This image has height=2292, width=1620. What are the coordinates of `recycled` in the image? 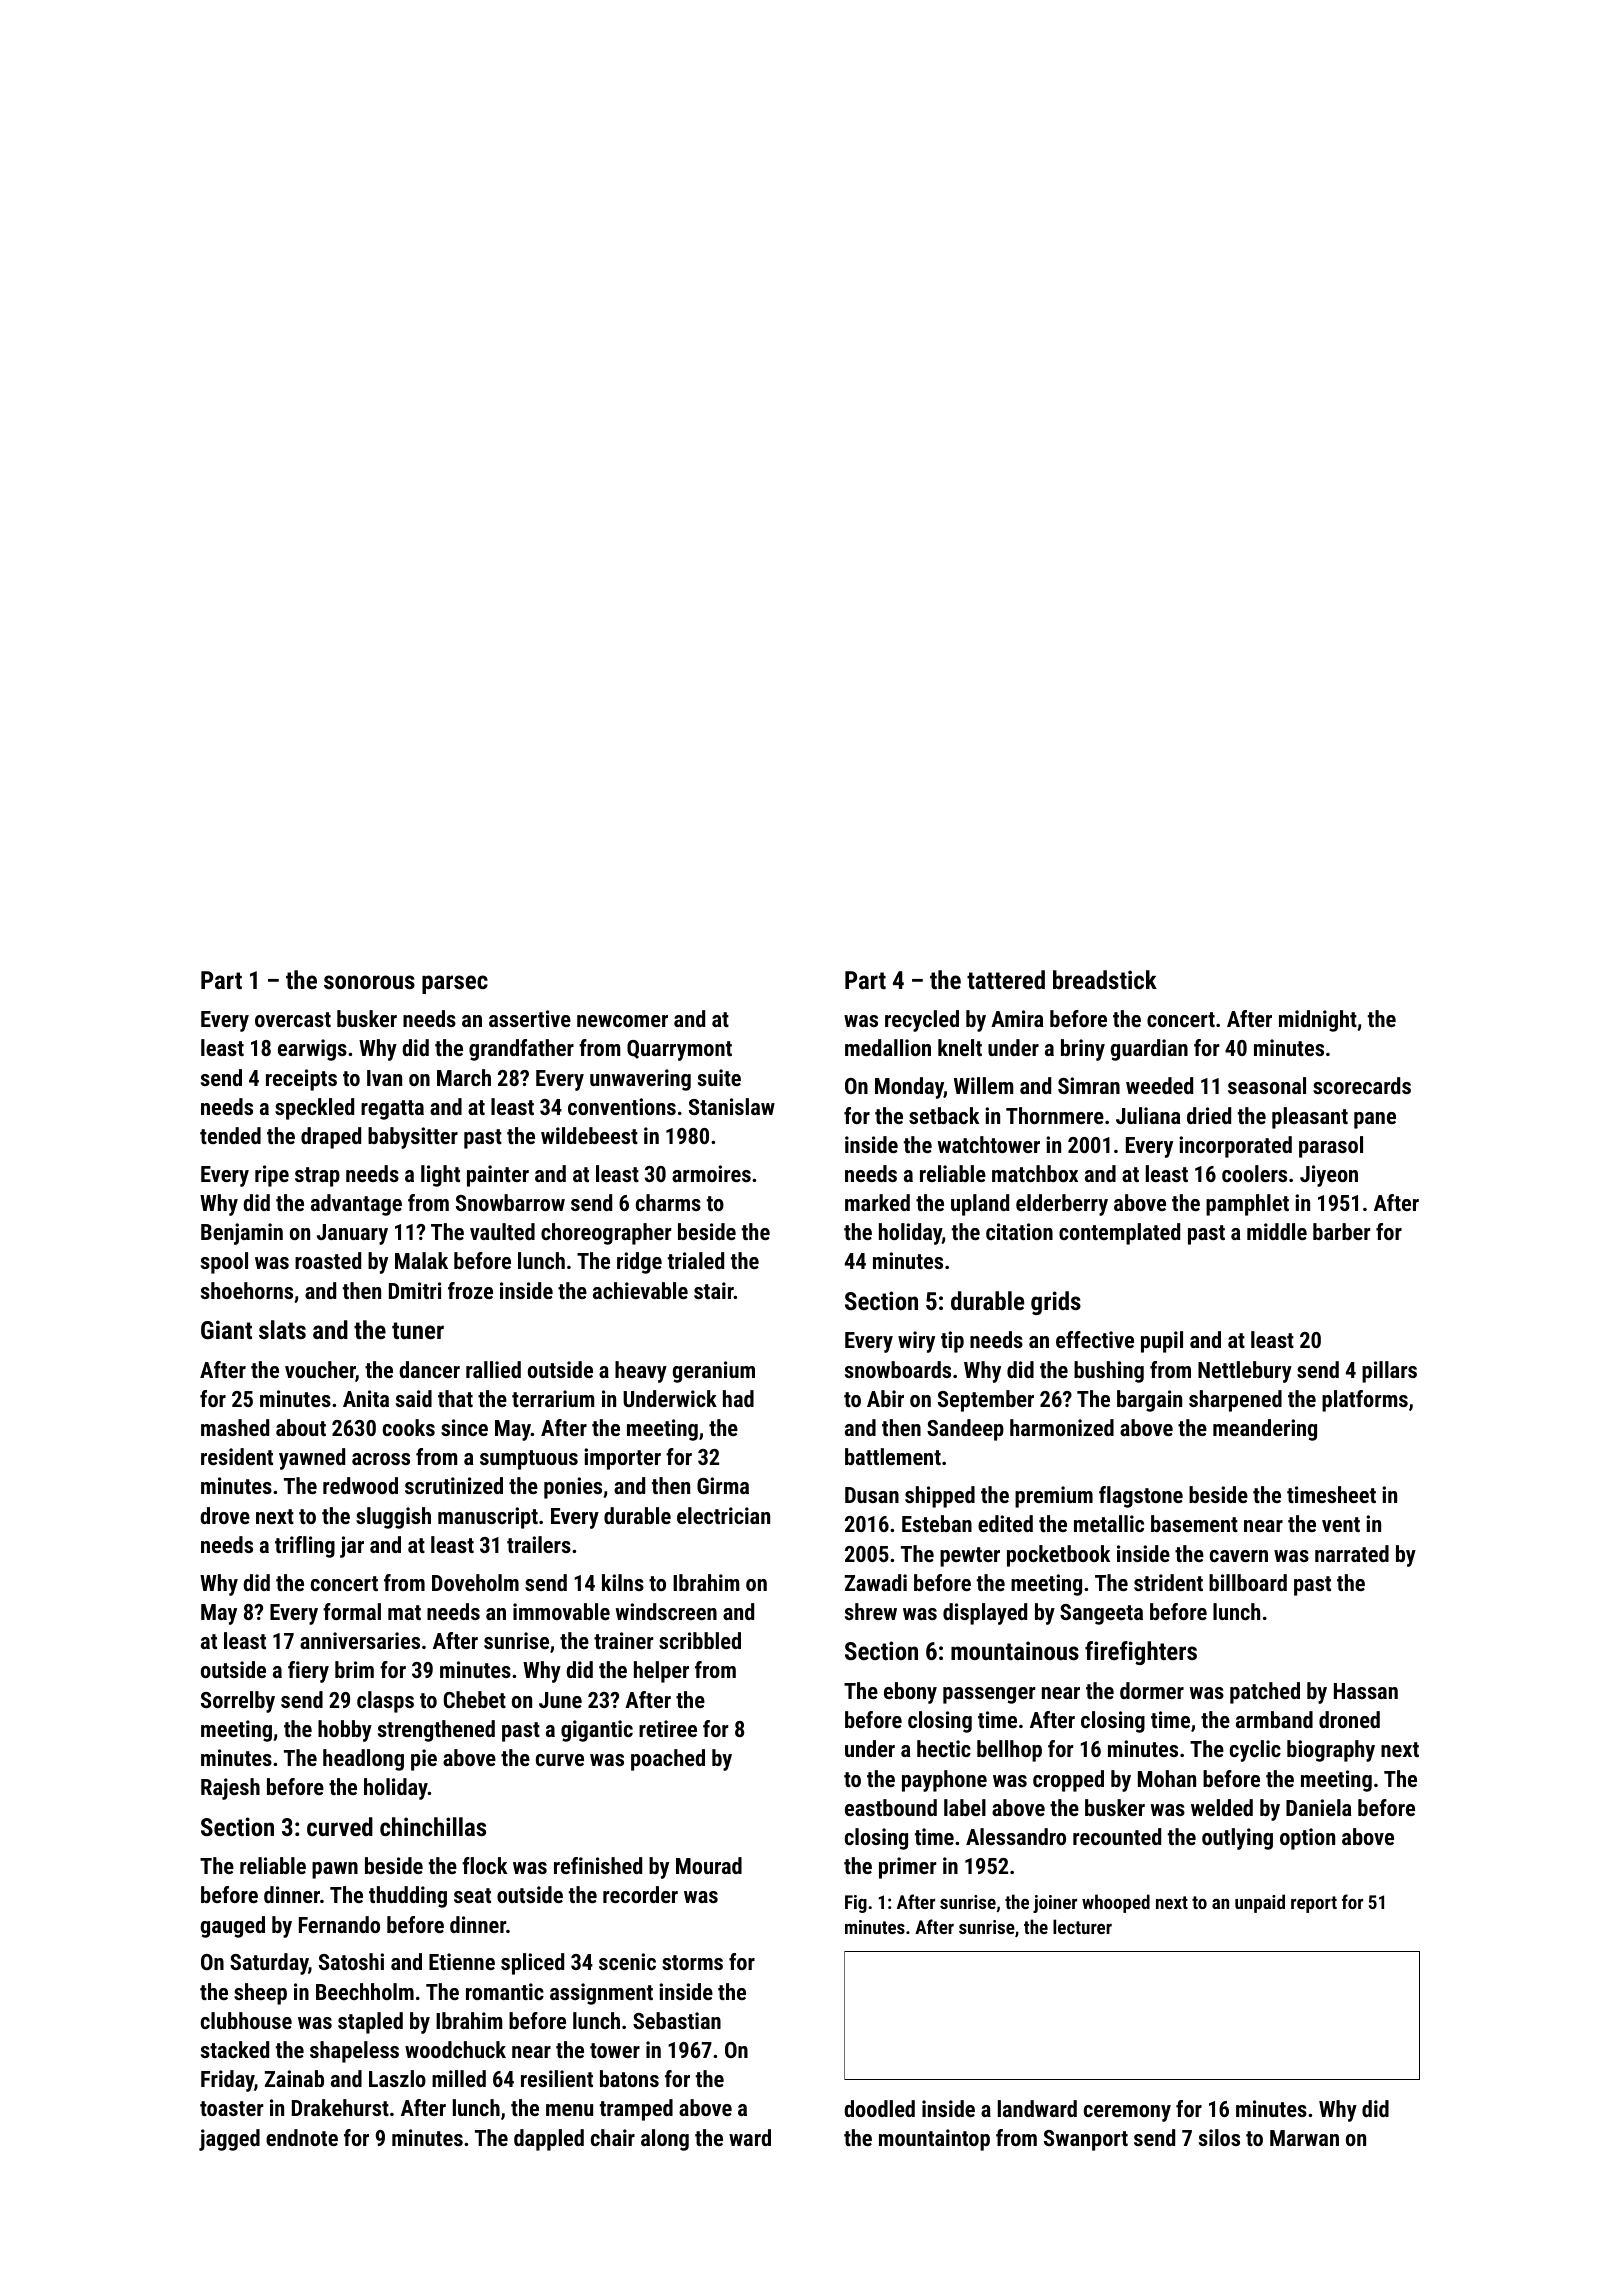 It's located at (922, 1021).
